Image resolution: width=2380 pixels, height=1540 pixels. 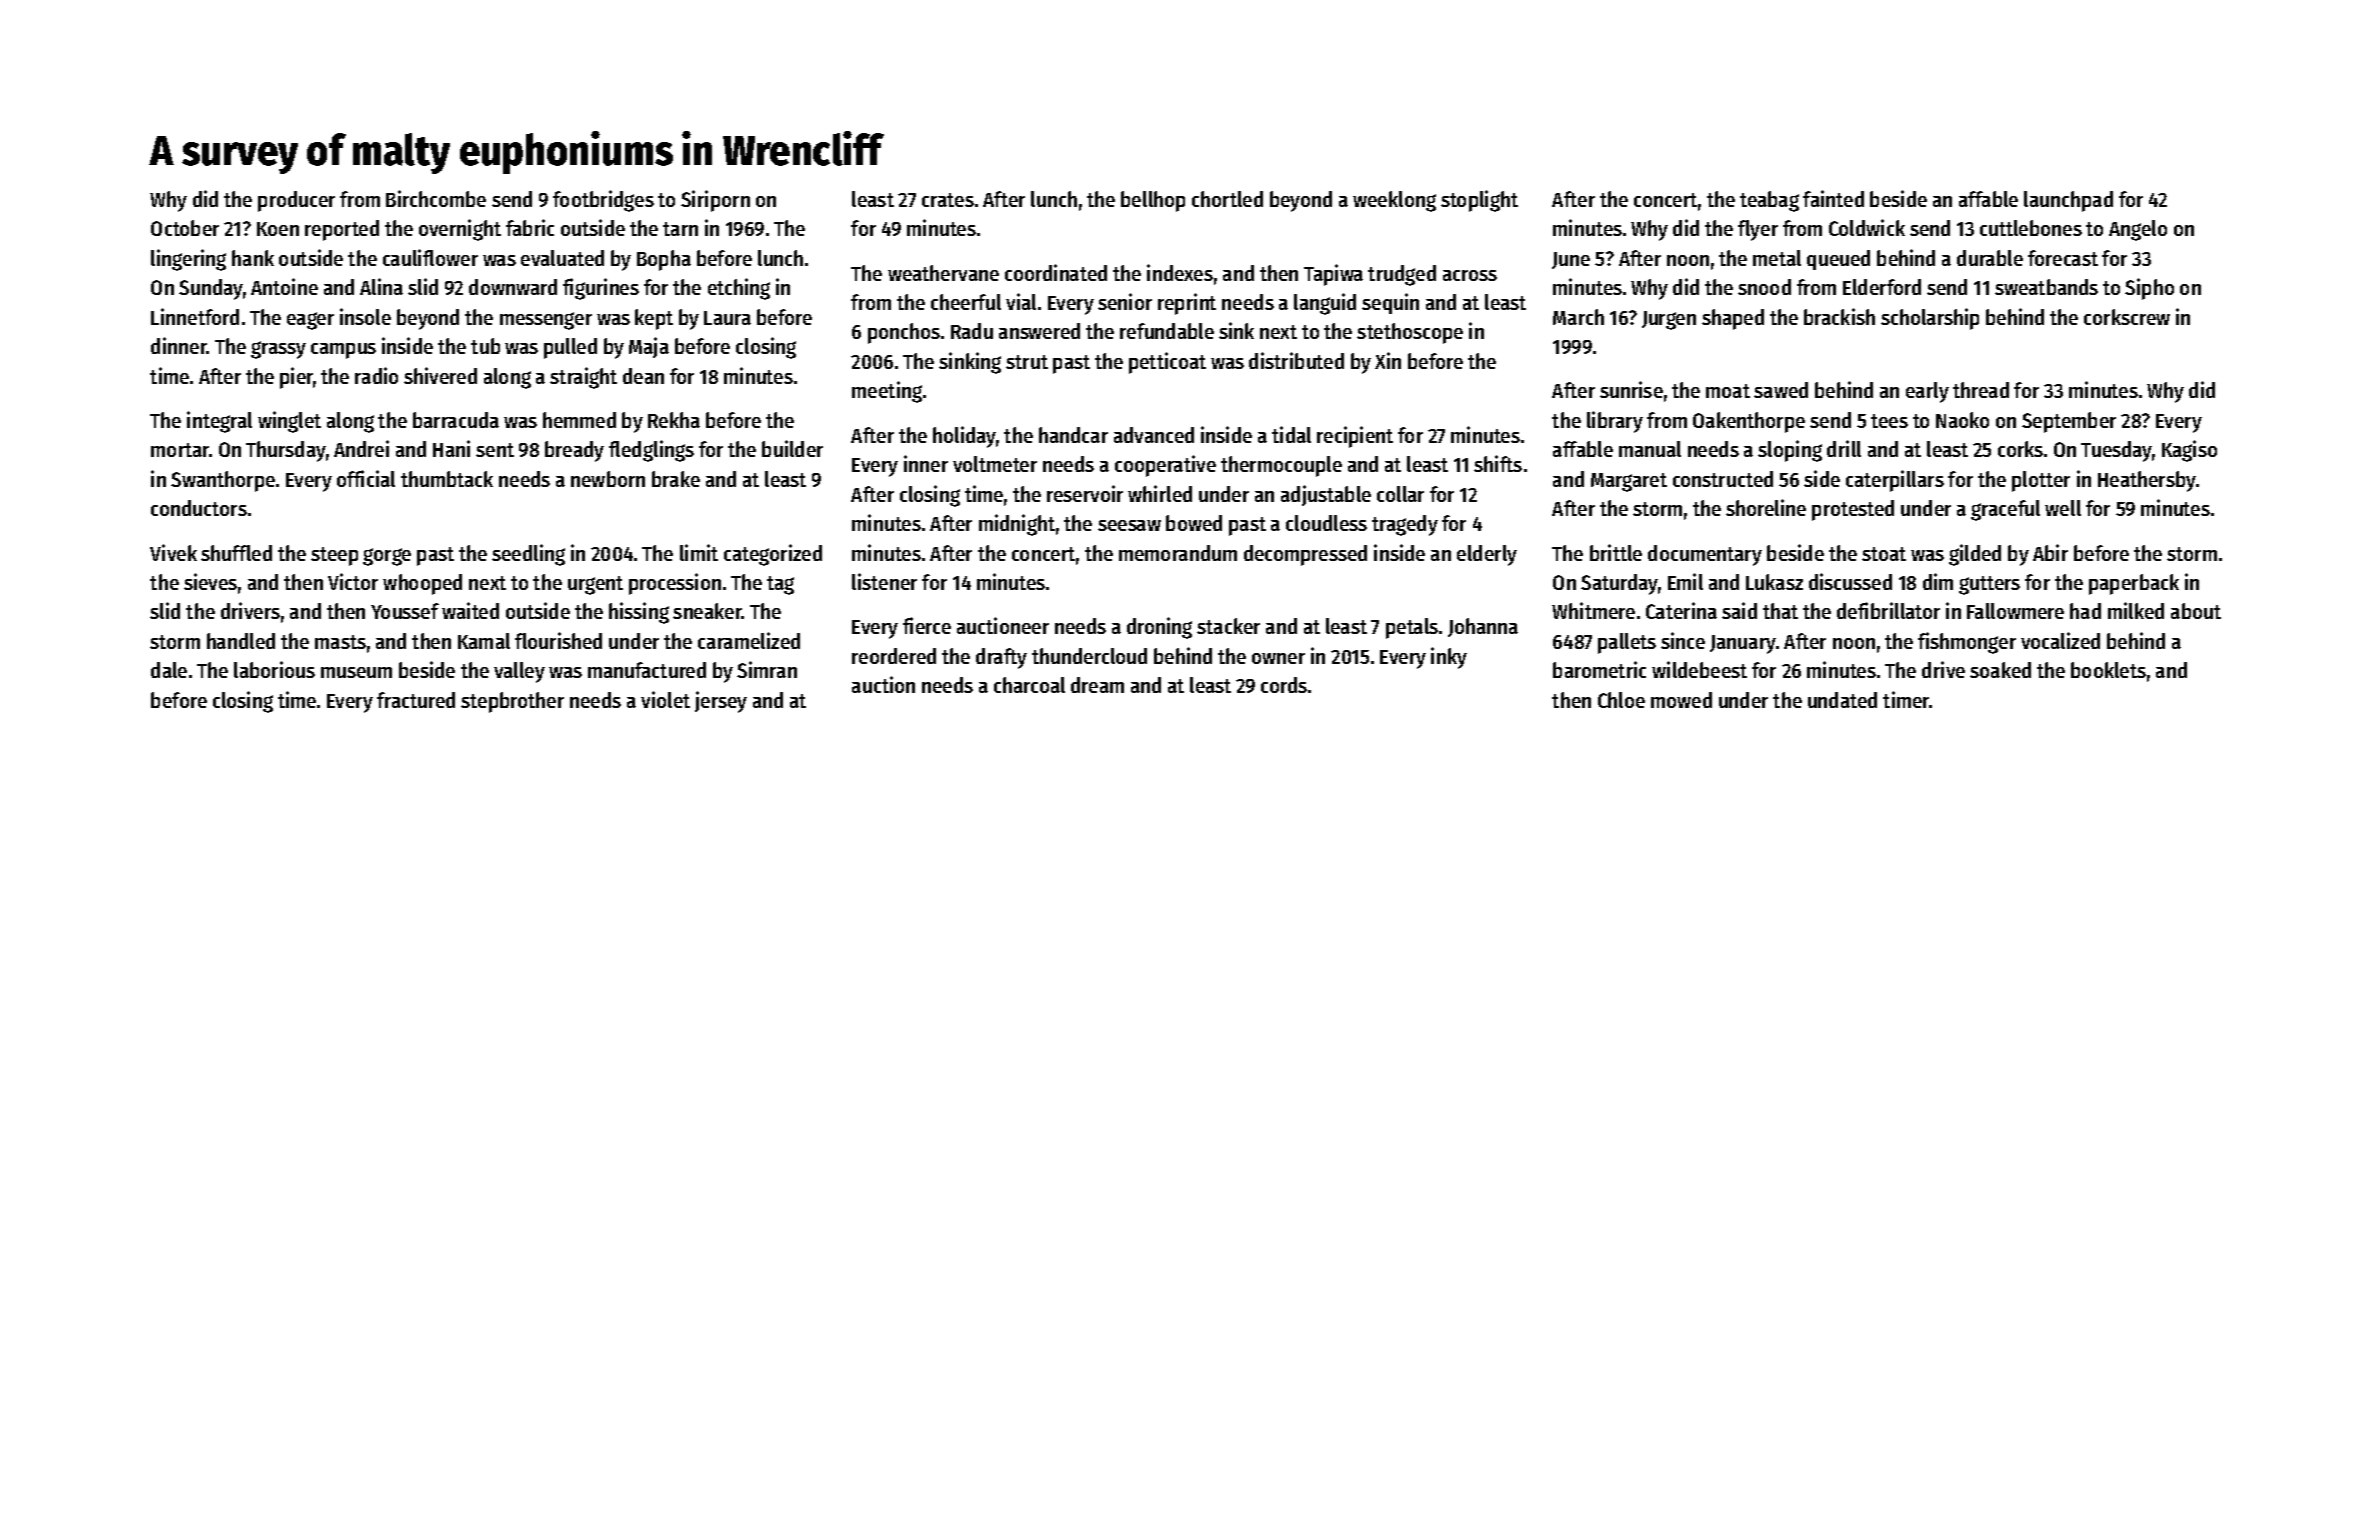 What do you see at coordinates (721, 702) in the screenshot?
I see `jersey` at bounding box center [721, 702].
